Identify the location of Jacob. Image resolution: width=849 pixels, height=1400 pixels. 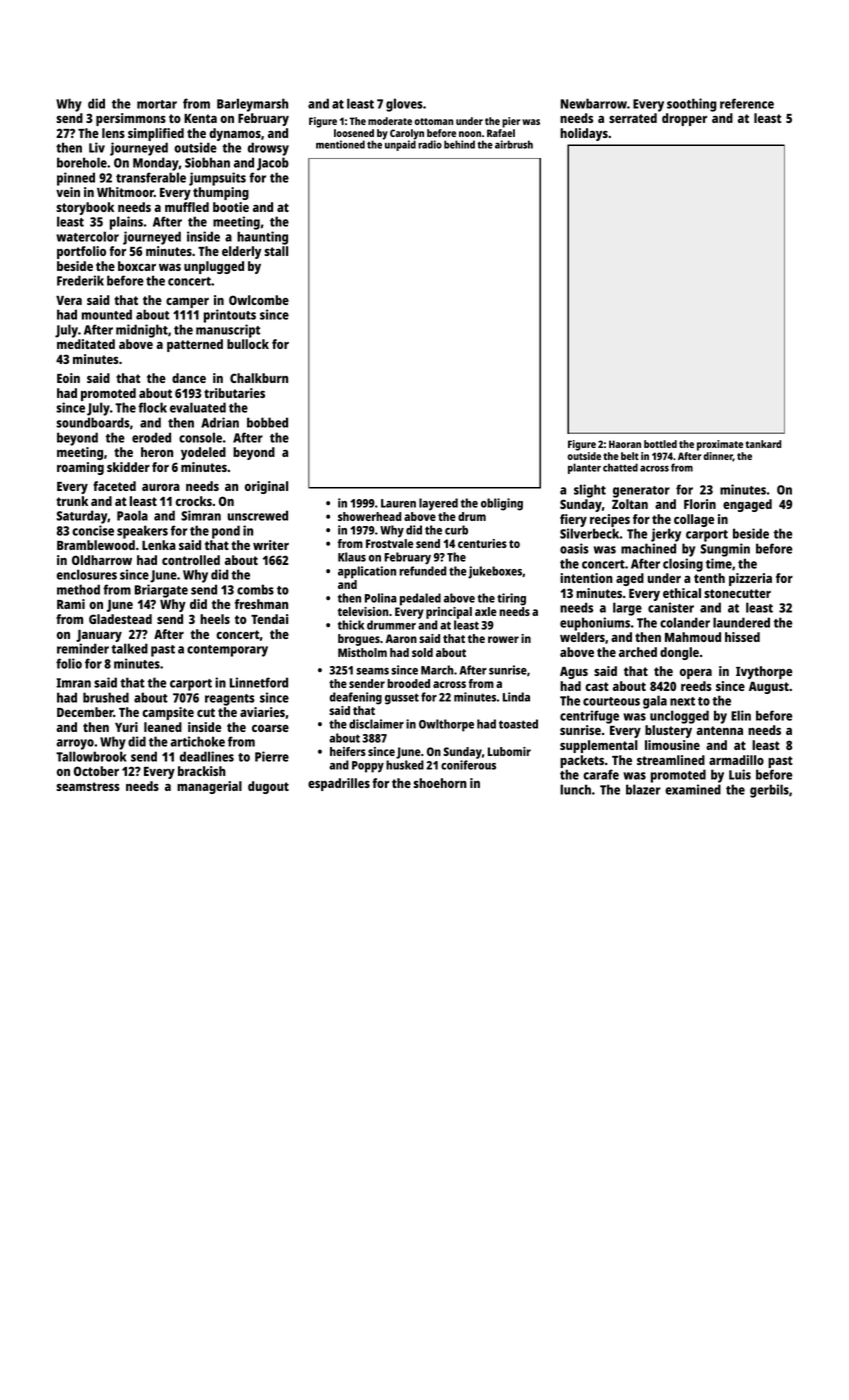
(273, 164).
